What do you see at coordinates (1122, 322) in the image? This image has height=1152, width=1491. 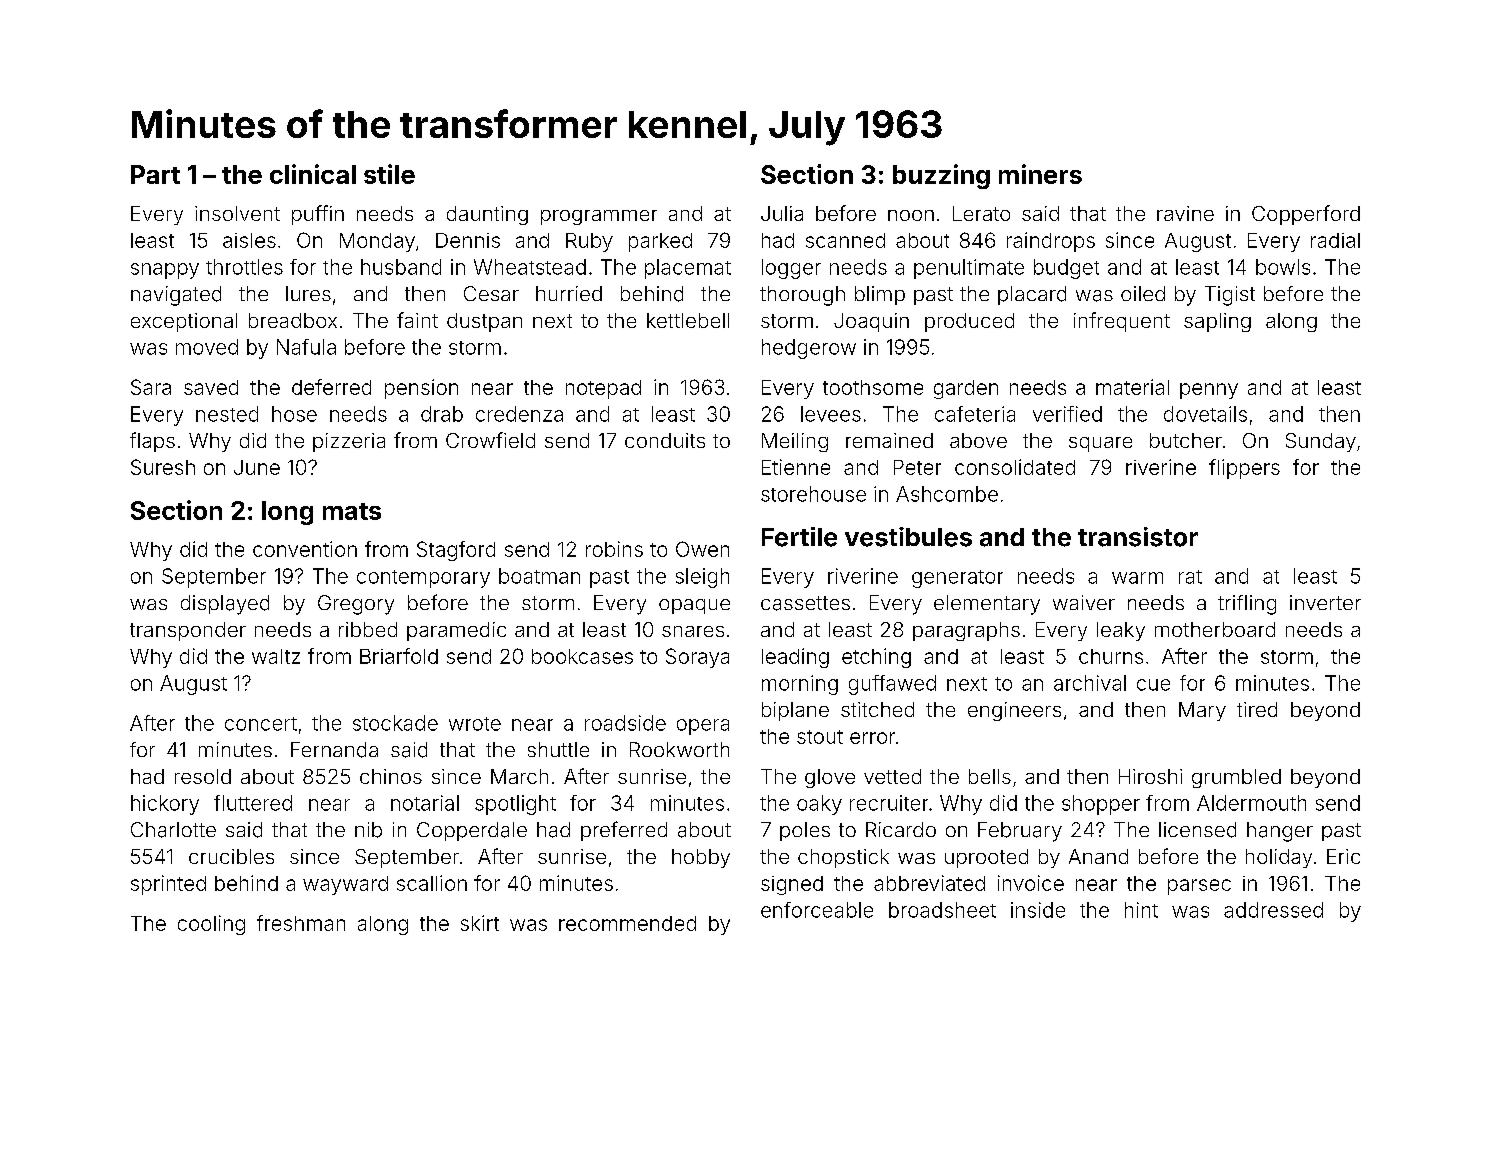 I see `infrequent` at bounding box center [1122, 322].
